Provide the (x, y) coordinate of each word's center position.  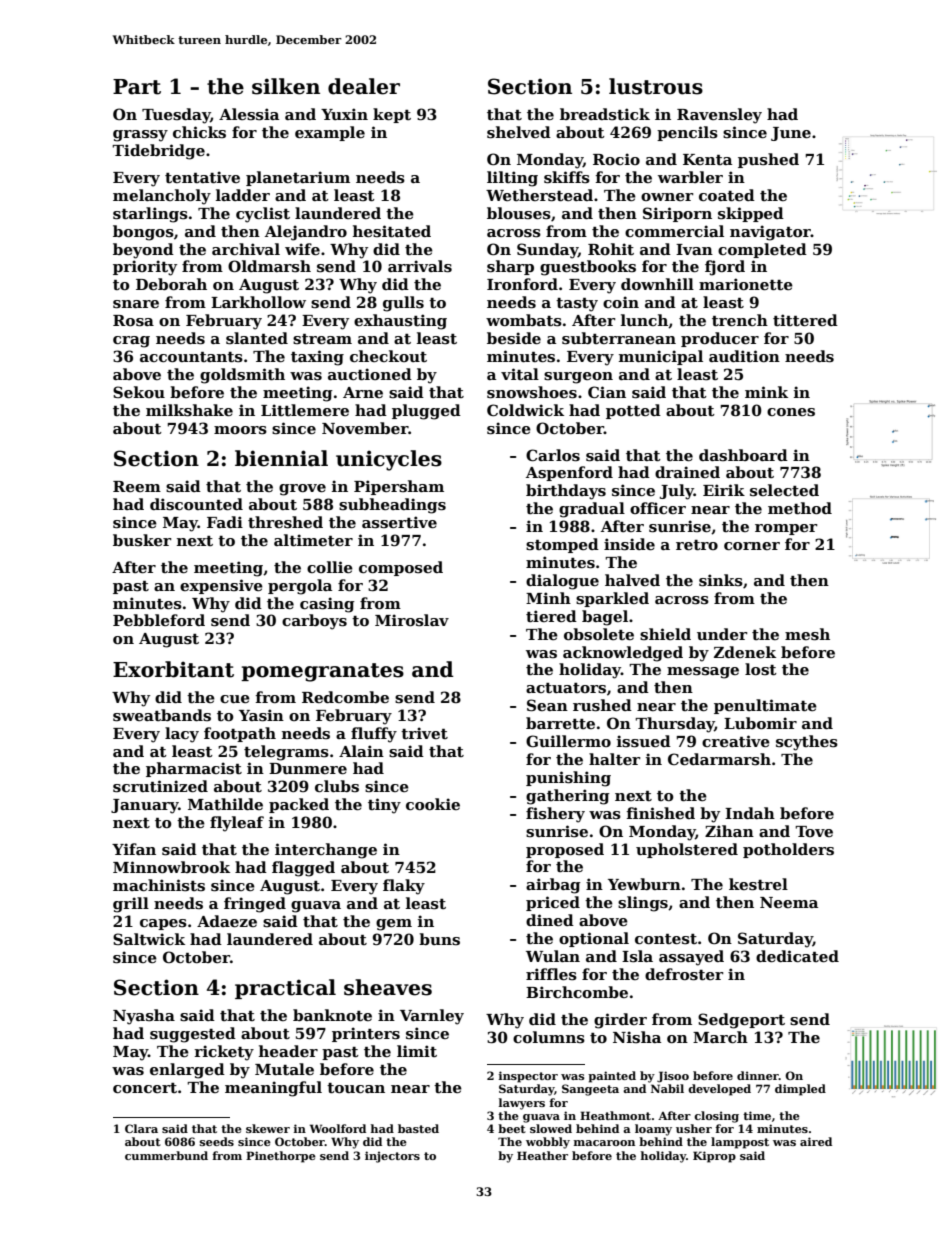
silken (286, 86)
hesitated (392, 231)
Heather (542, 1155)
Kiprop (714, 1157)
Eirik (724, 490)
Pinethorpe (281, 1157)
